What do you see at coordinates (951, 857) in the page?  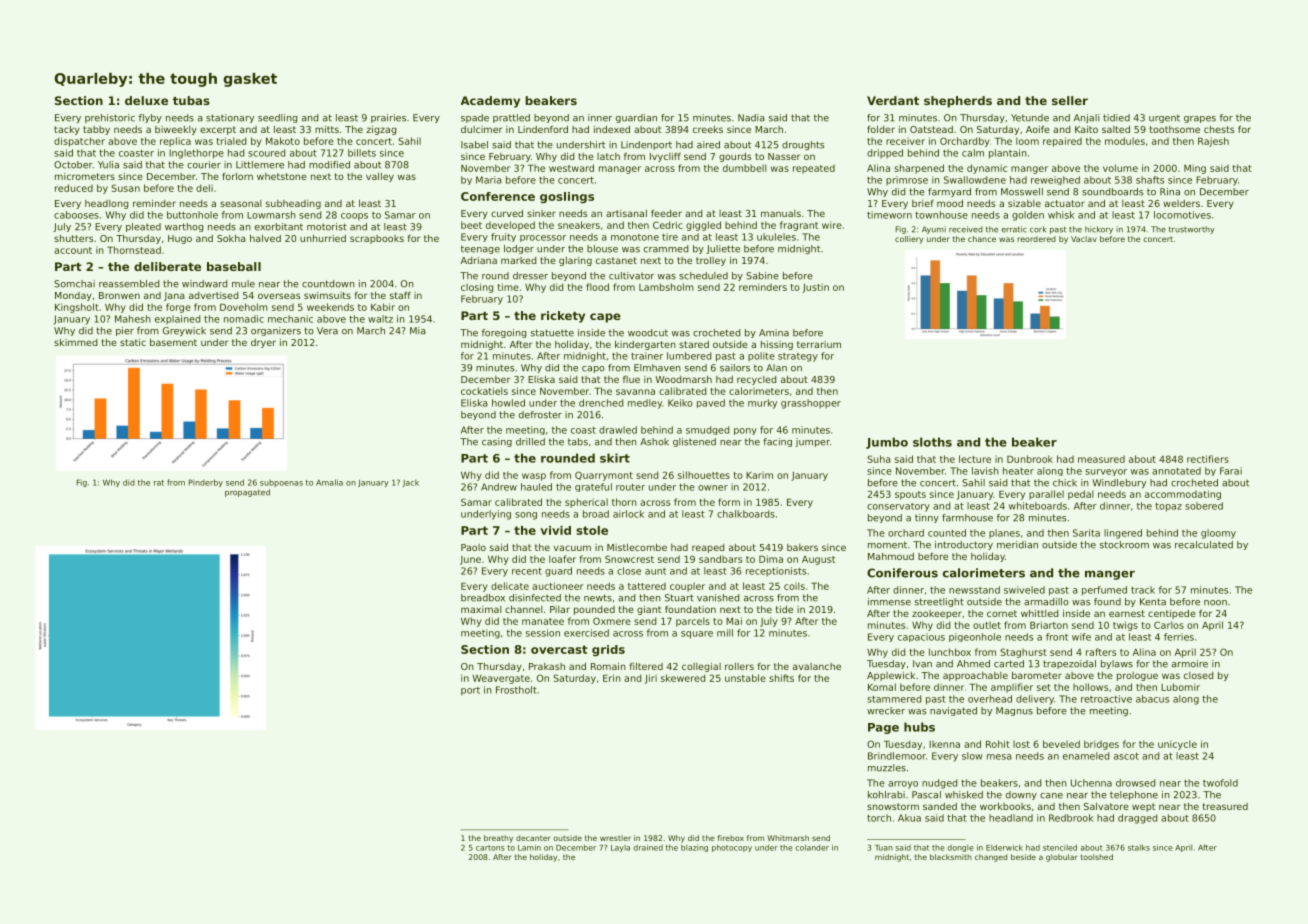 I see `blacksmith` at bounding box center [951, 857].
